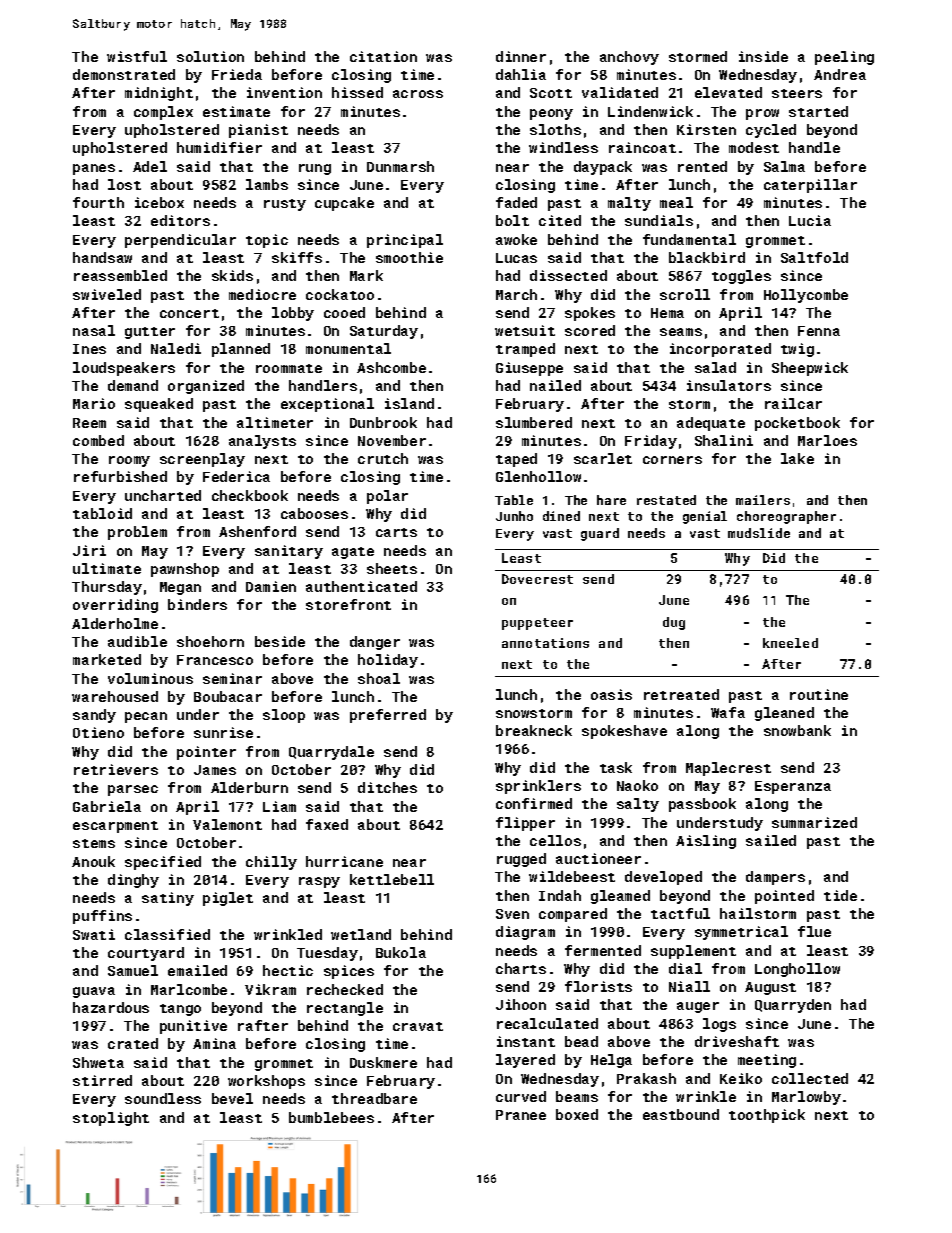  I want to click on rented, so click(702, 166).
